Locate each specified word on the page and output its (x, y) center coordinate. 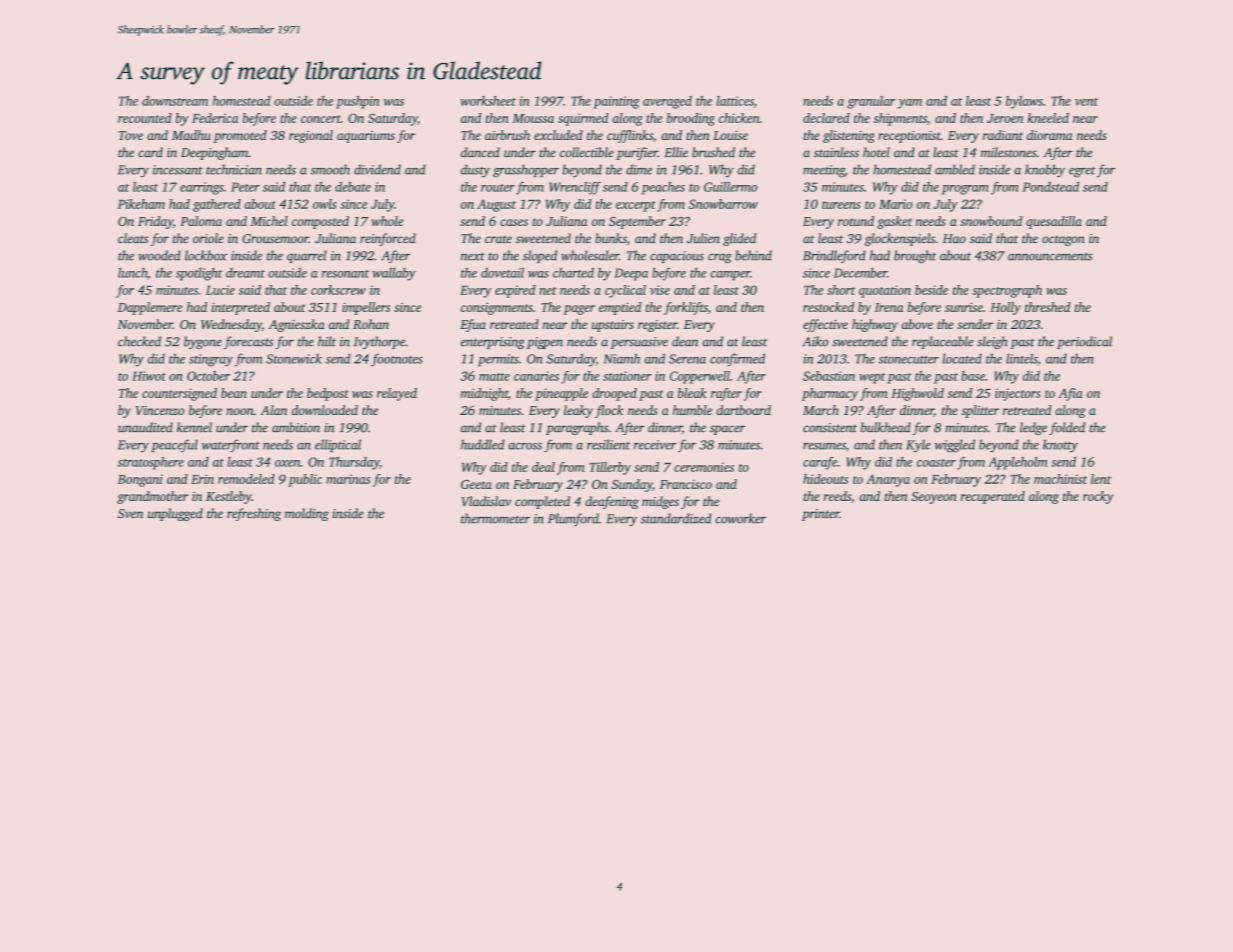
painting (617, 102)
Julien (703, 238)
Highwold (917, 394)
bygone (203, 342)
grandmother (152, 497)
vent (1086, 102)
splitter (980, 411)
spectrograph (1007, 291)
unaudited (145, 427)
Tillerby (610, 468)
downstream (175, 101)
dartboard (743, 410)
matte (494, 377)
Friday (155, 222)
